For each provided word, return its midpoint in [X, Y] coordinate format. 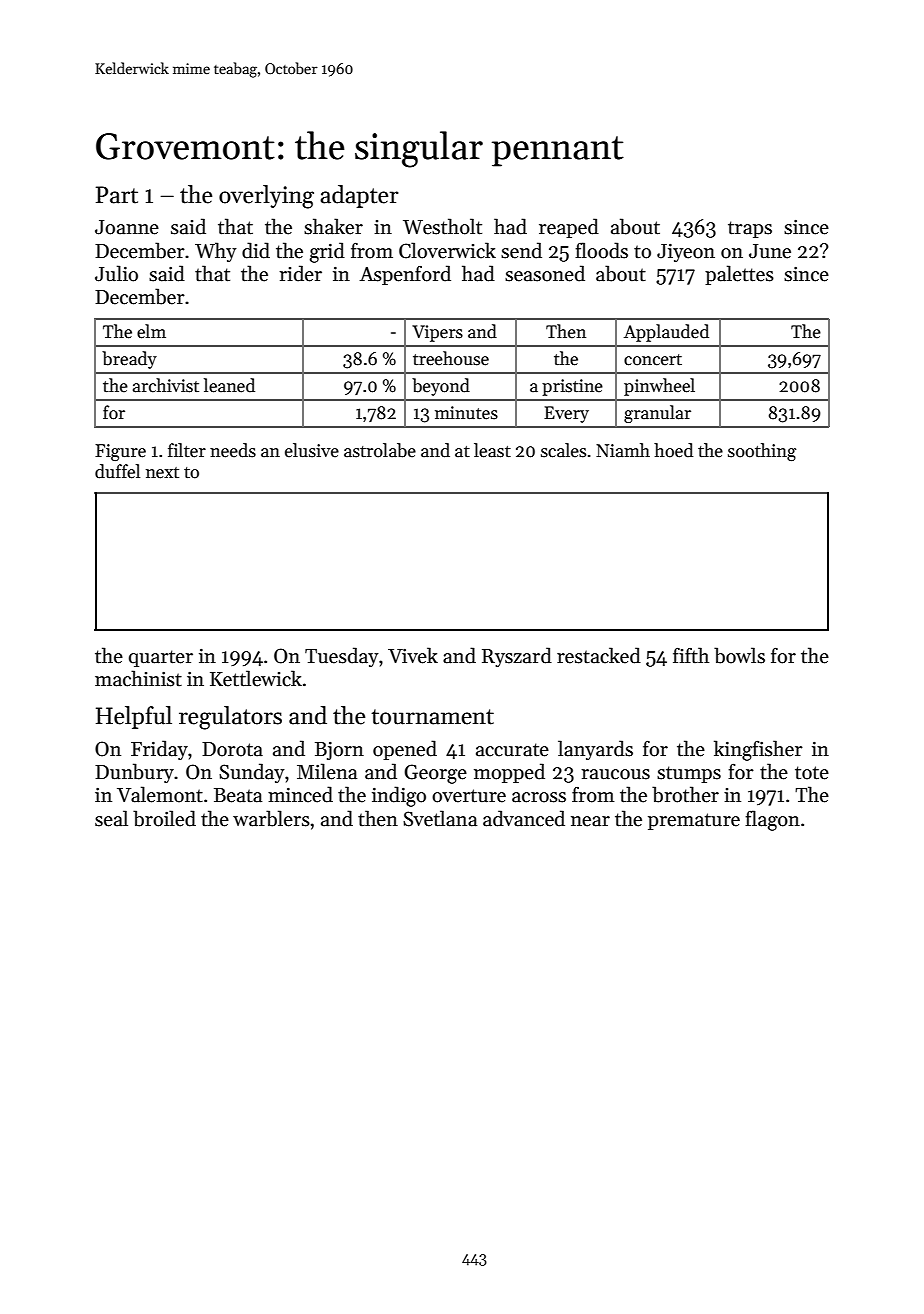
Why [216, 252]
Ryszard [517, 657]
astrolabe [380, 450]
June [770, 251]
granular [657, 414]
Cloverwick [447, 250]
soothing [762, 452]
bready [129, 360]
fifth [691, 655]
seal [111, 818]
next [162, 473]
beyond [441, 387]
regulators [230, 718]
